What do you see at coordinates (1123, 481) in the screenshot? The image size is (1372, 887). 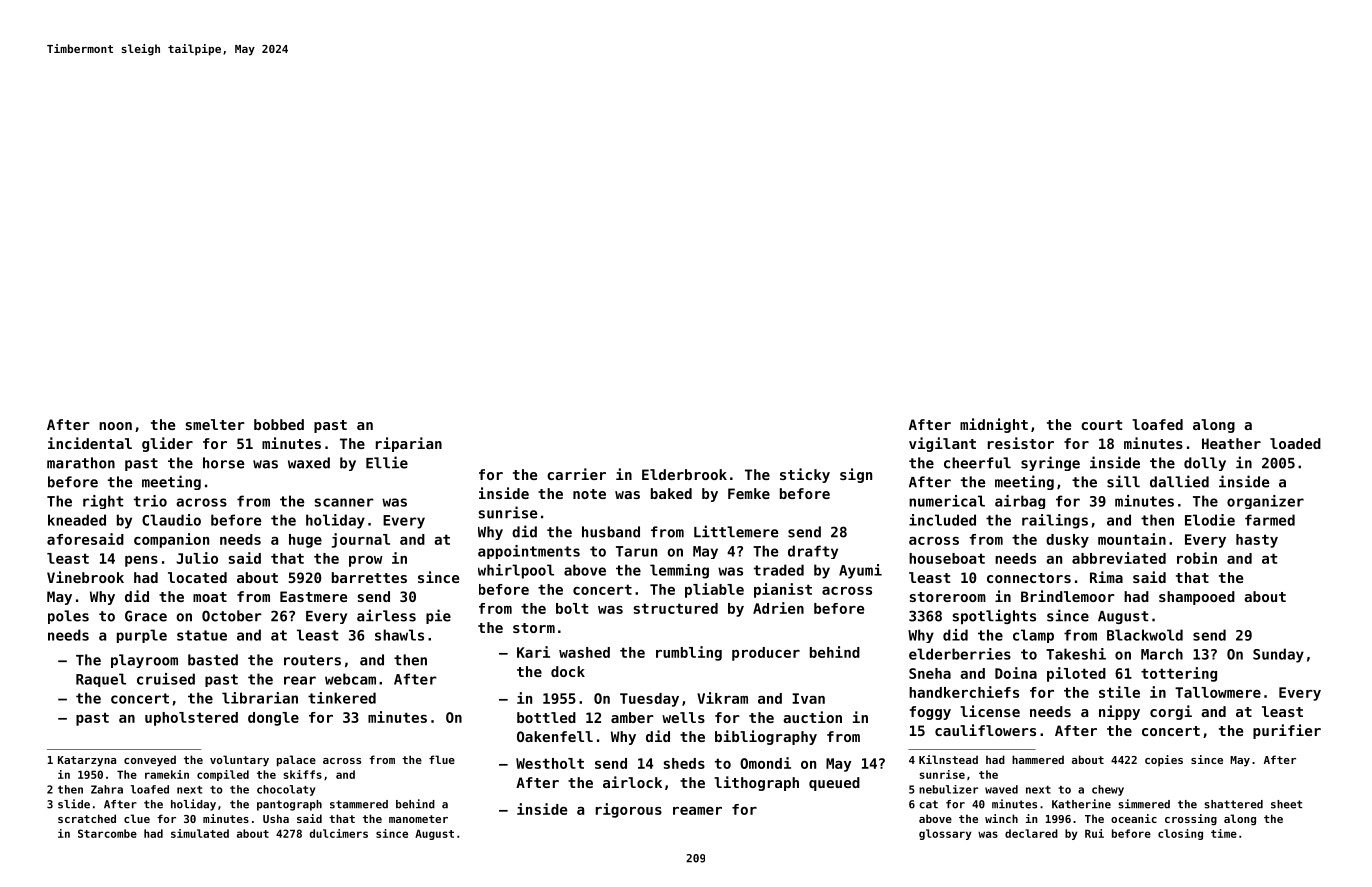 I see `sill` at bounding box center [1123, 481].
